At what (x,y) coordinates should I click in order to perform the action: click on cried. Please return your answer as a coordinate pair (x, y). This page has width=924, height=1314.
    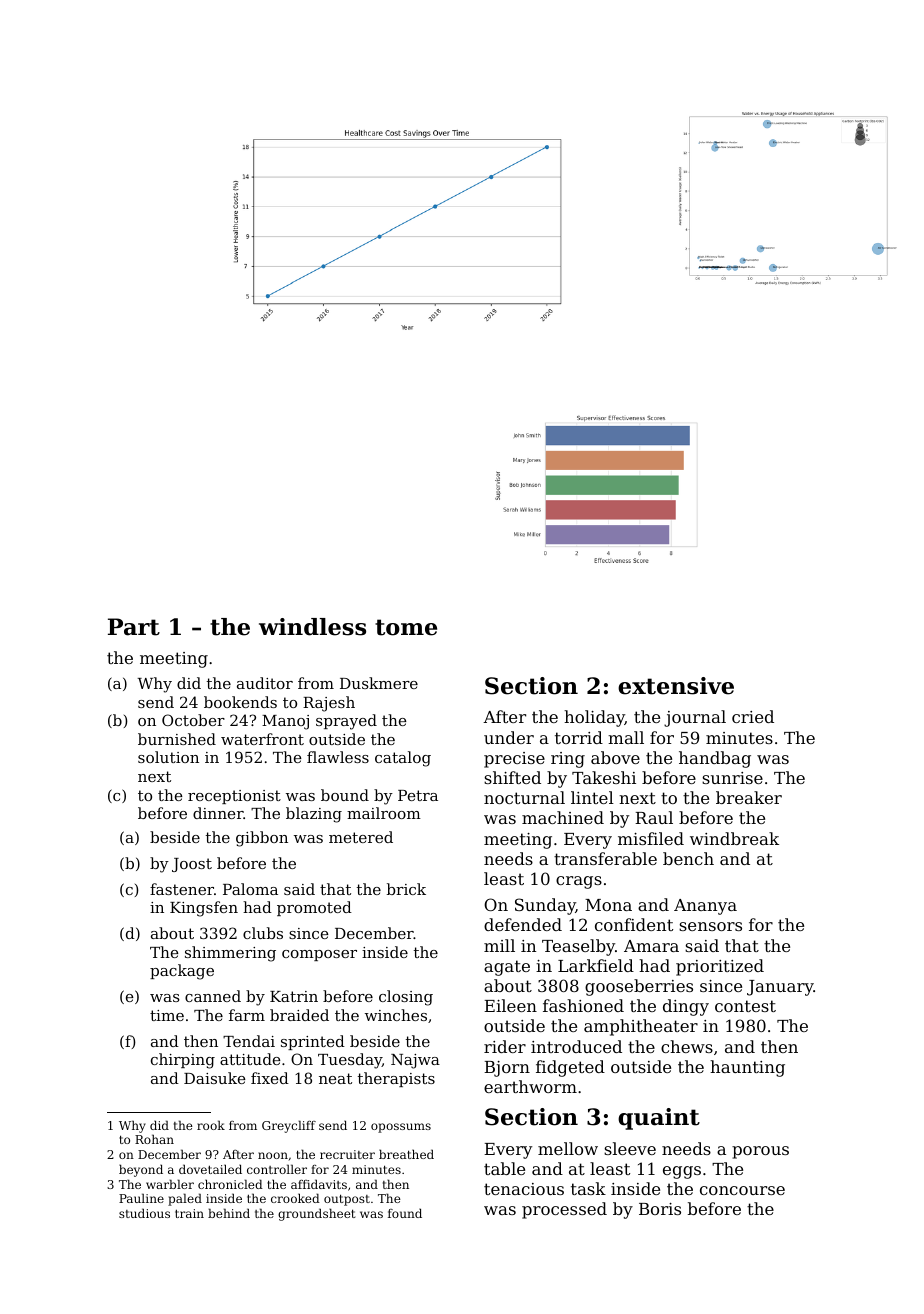
    Looking at the image, I should click on (753, 716).
